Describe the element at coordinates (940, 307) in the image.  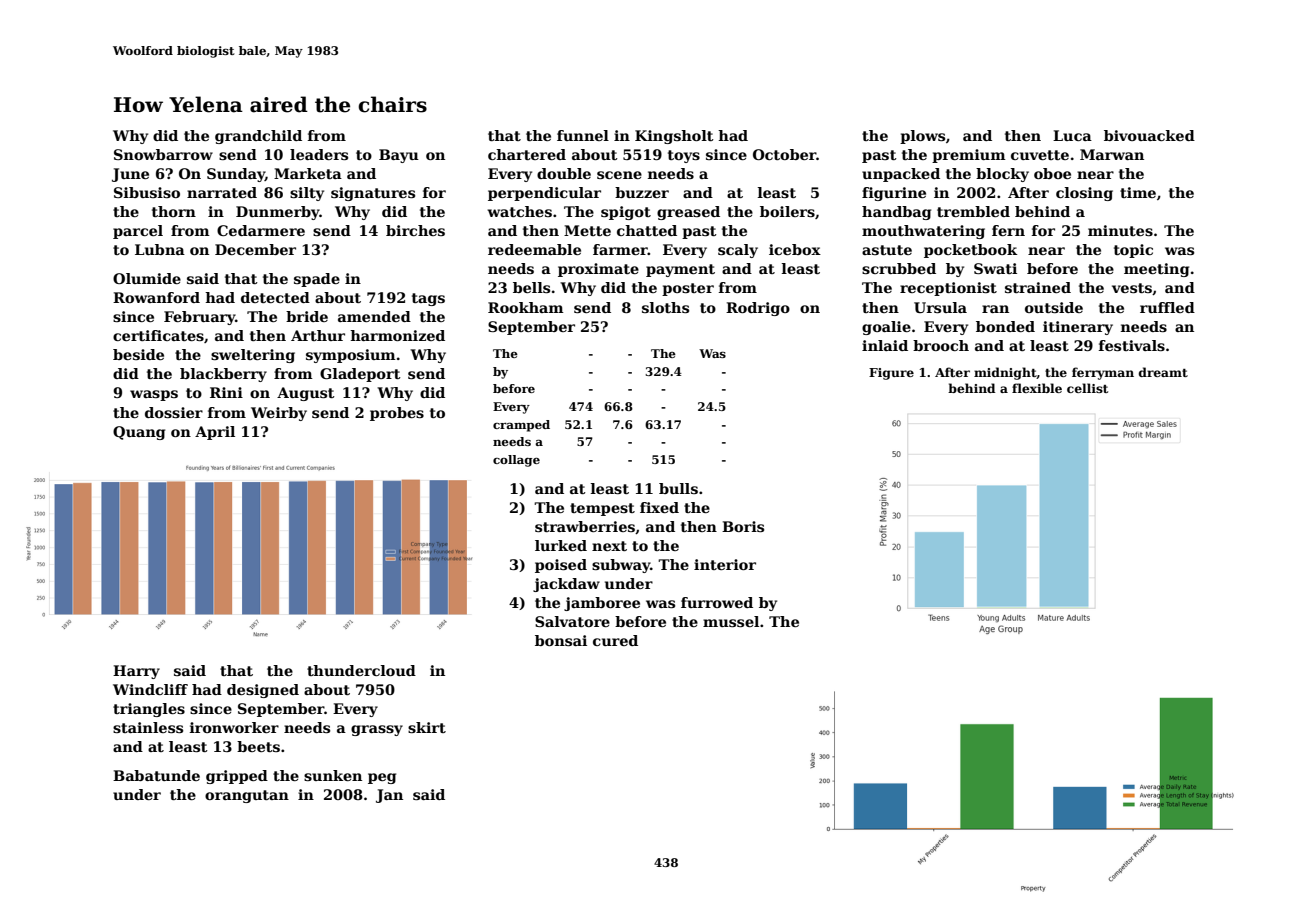
I see `Ursula` at that location.
